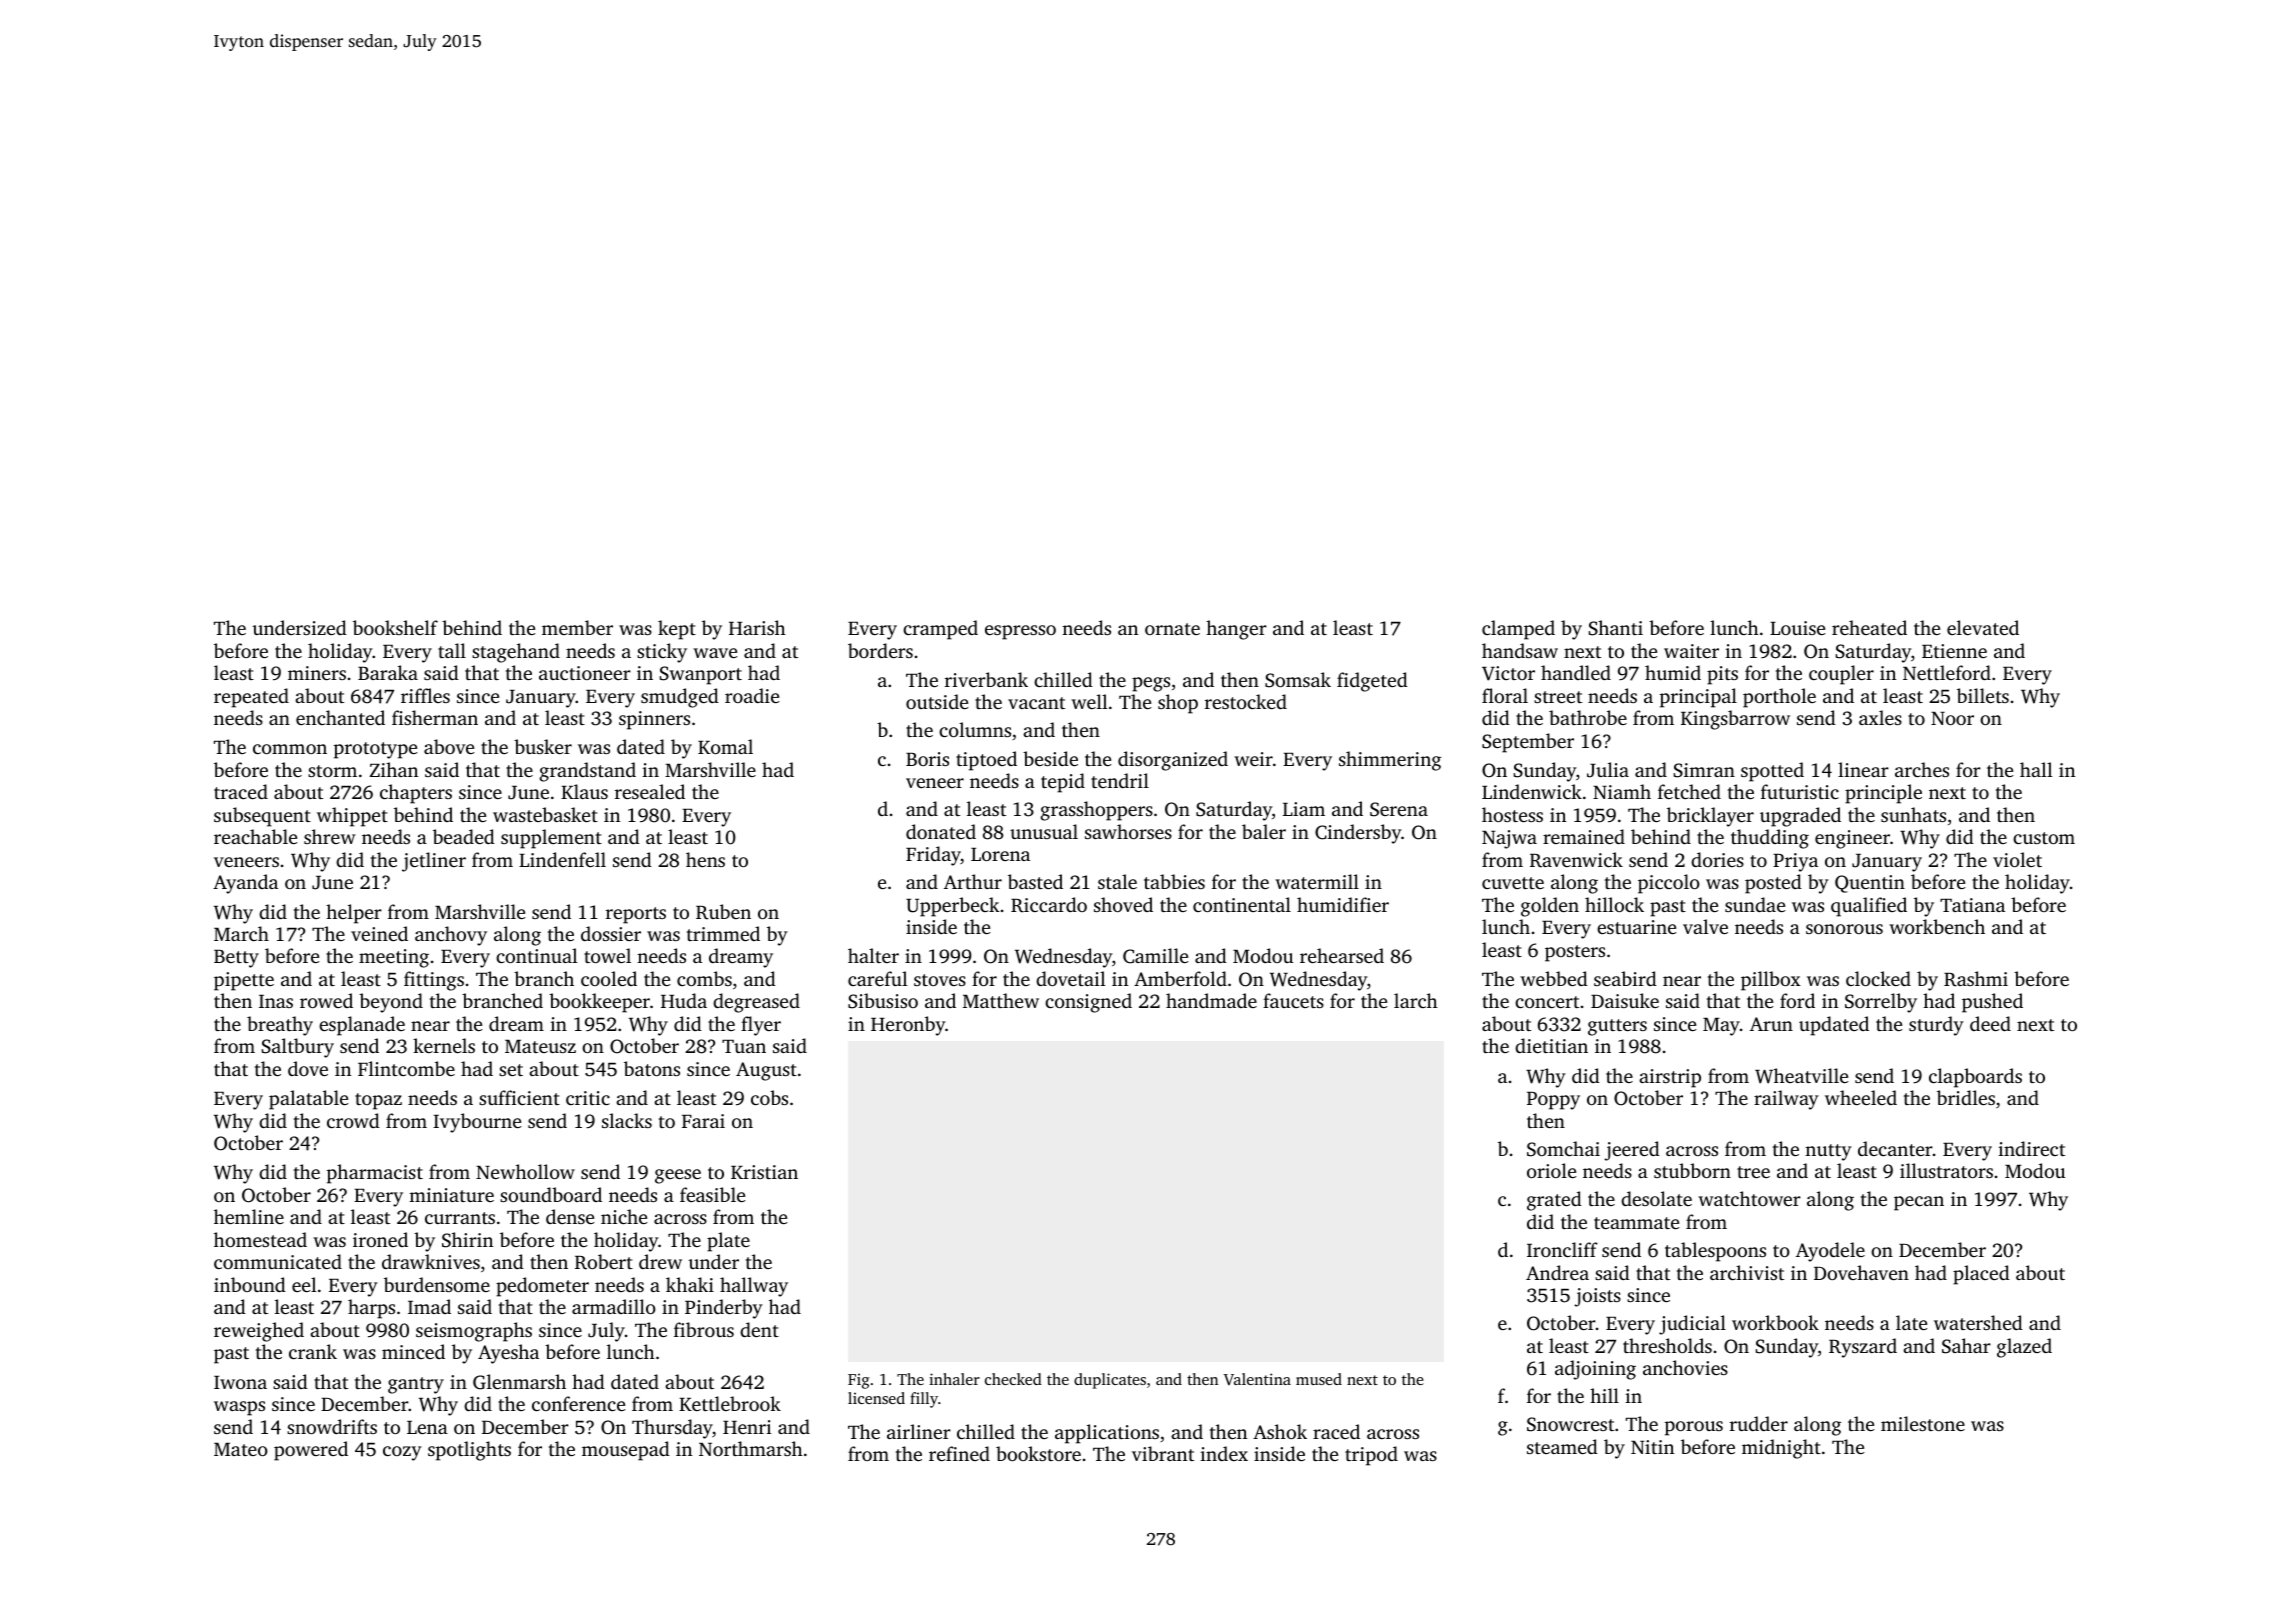 The height and width of the screenshot is (1620, 2292). What do you see at coordinates (375, 1174) in the screenshot?
I see `pharmacist` at bounding box center [375, 1174].
